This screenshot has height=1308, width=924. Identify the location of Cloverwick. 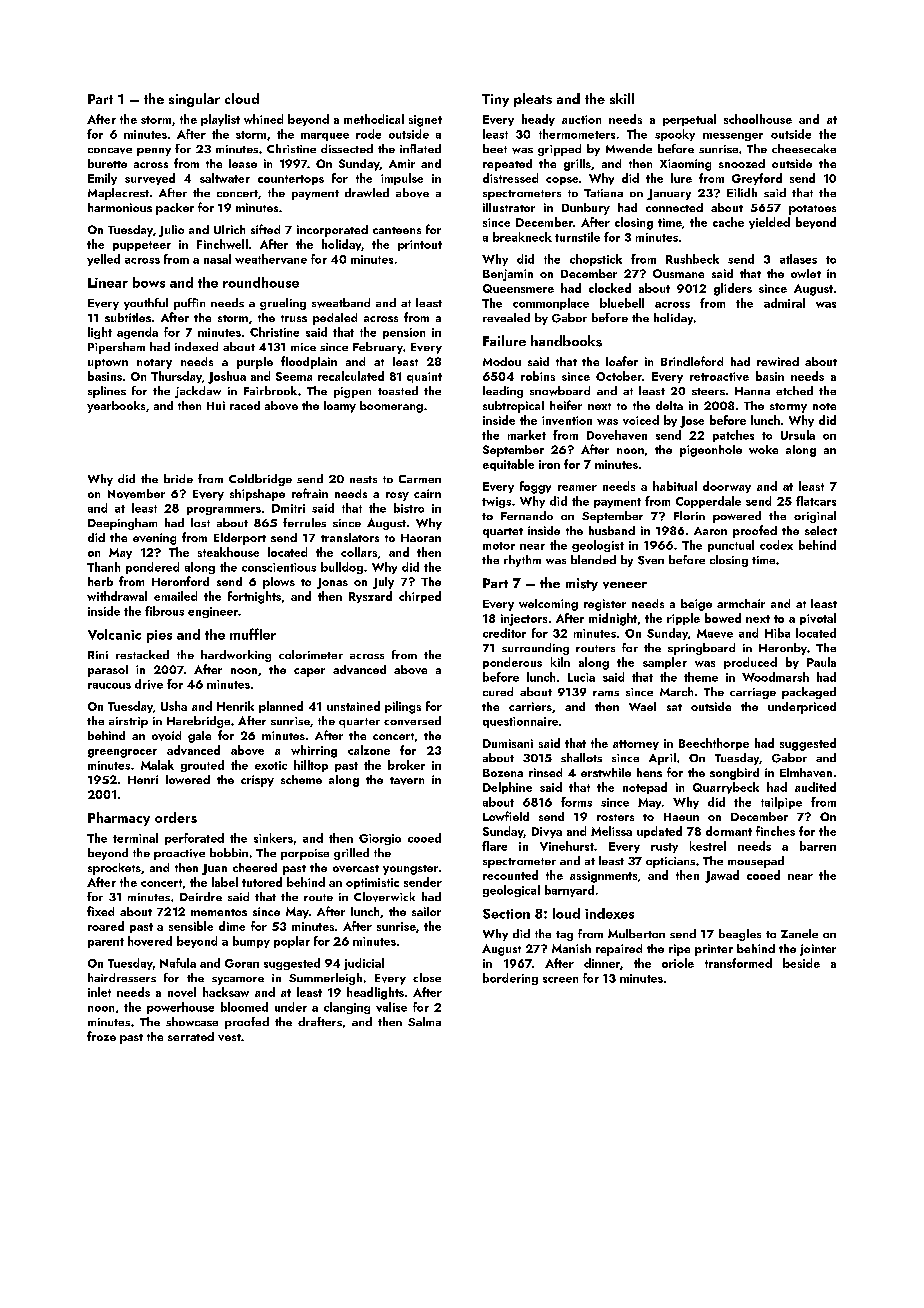
(384, 897).
